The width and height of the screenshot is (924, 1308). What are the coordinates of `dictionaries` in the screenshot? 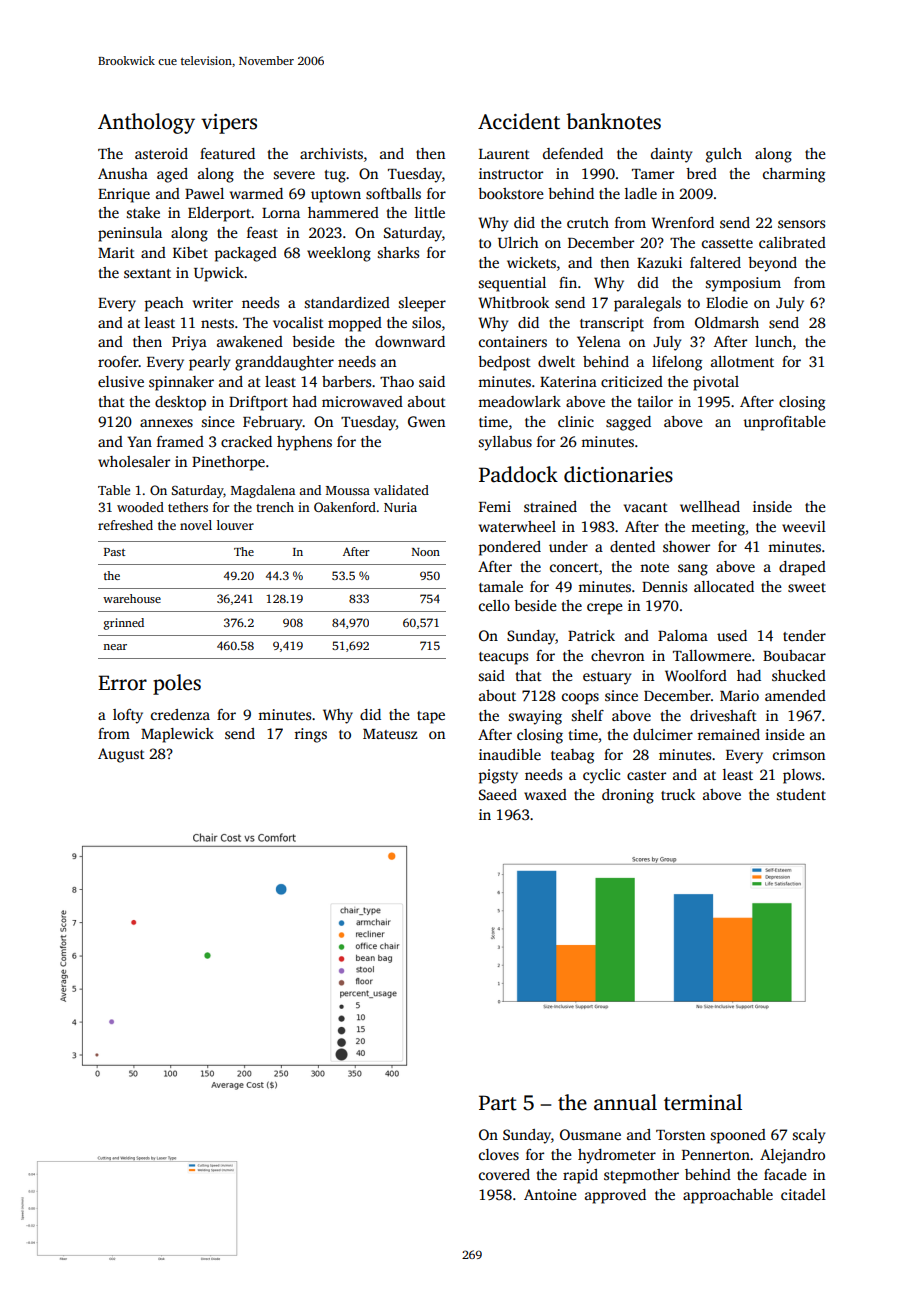 It's located at (618, 474).
